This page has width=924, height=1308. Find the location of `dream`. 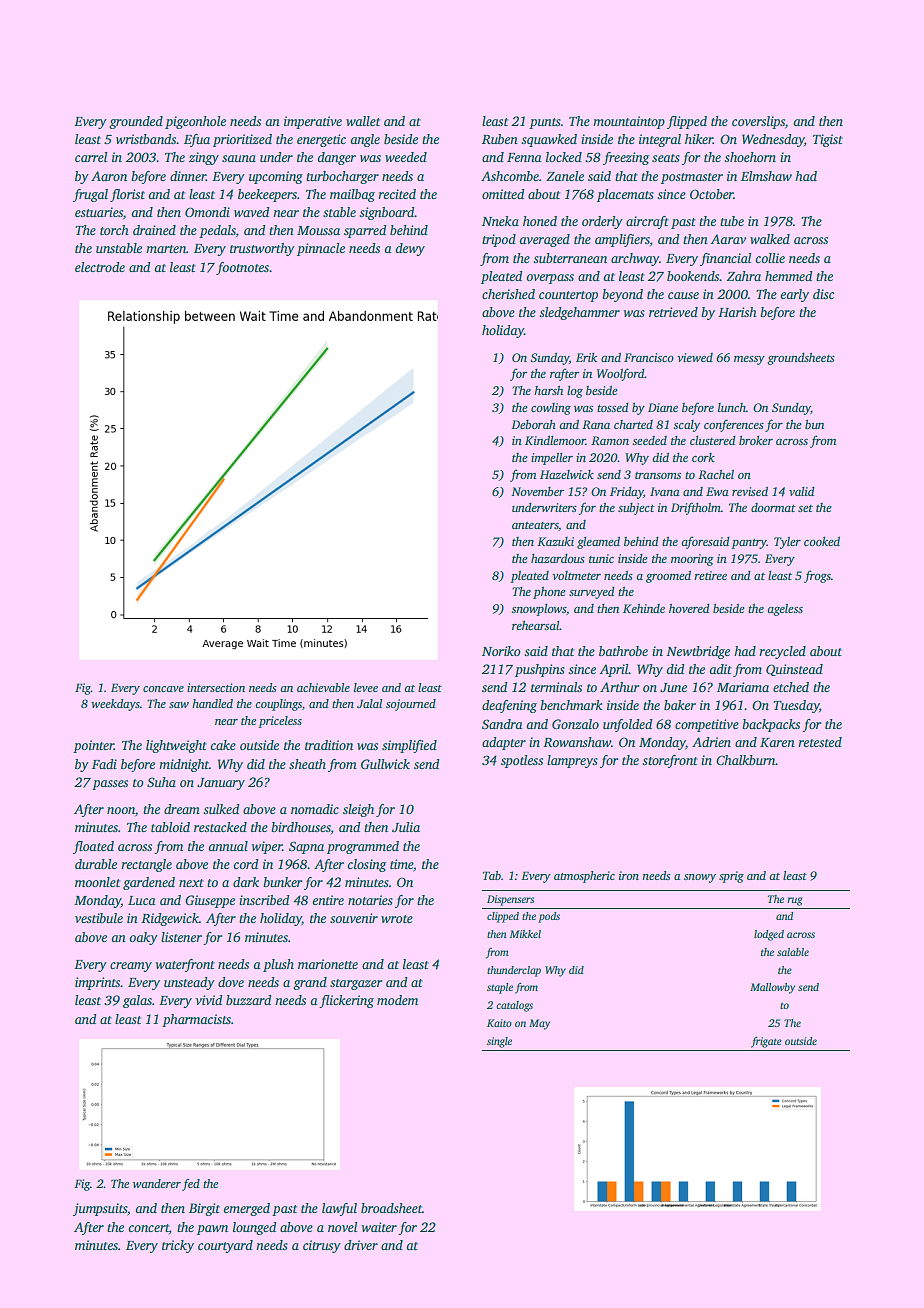

dream is located at coordinates (182, 809).
